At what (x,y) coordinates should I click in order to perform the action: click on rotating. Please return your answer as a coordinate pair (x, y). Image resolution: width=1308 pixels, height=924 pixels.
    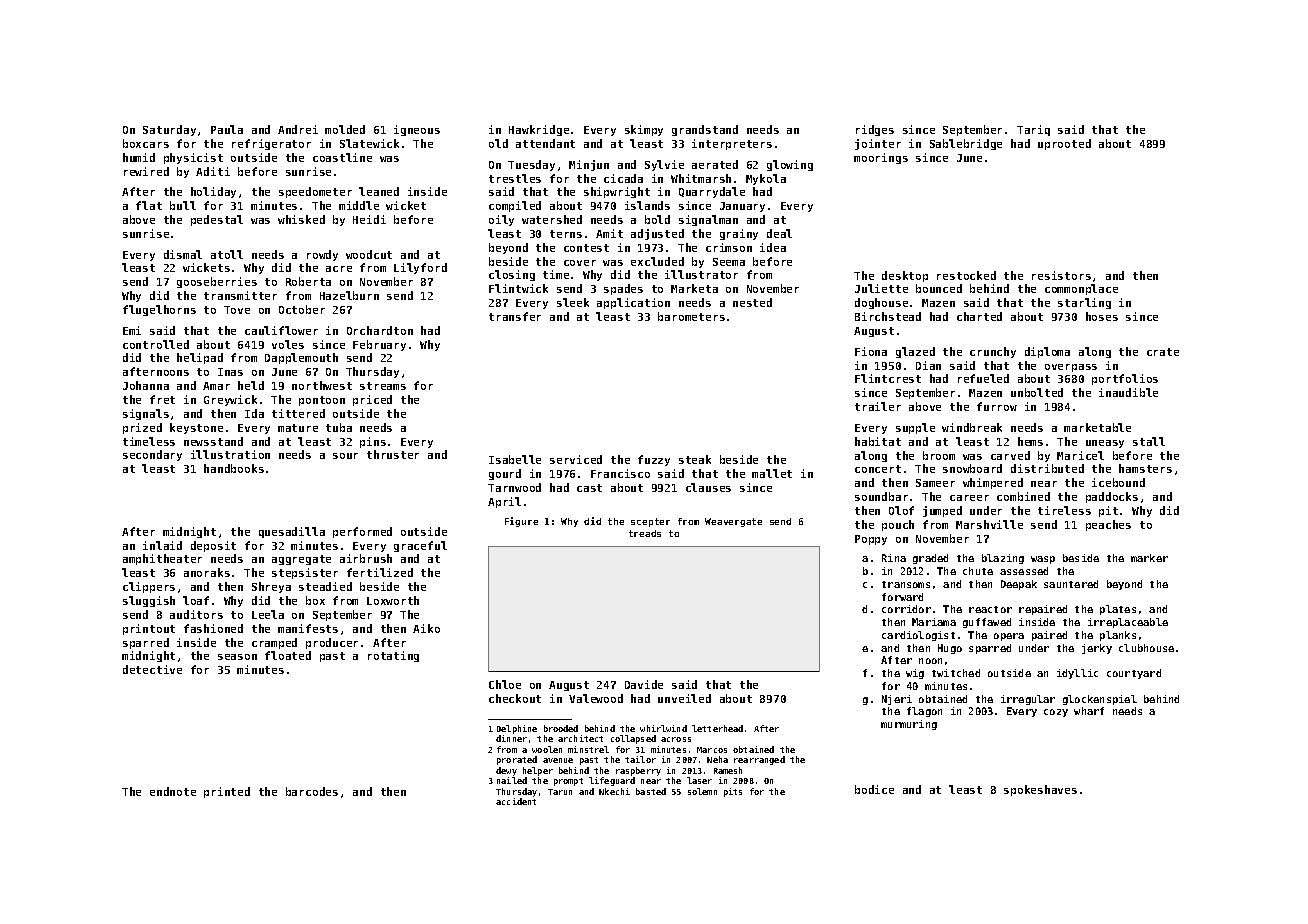
    Looking at the image, I should click on (393, 656).
